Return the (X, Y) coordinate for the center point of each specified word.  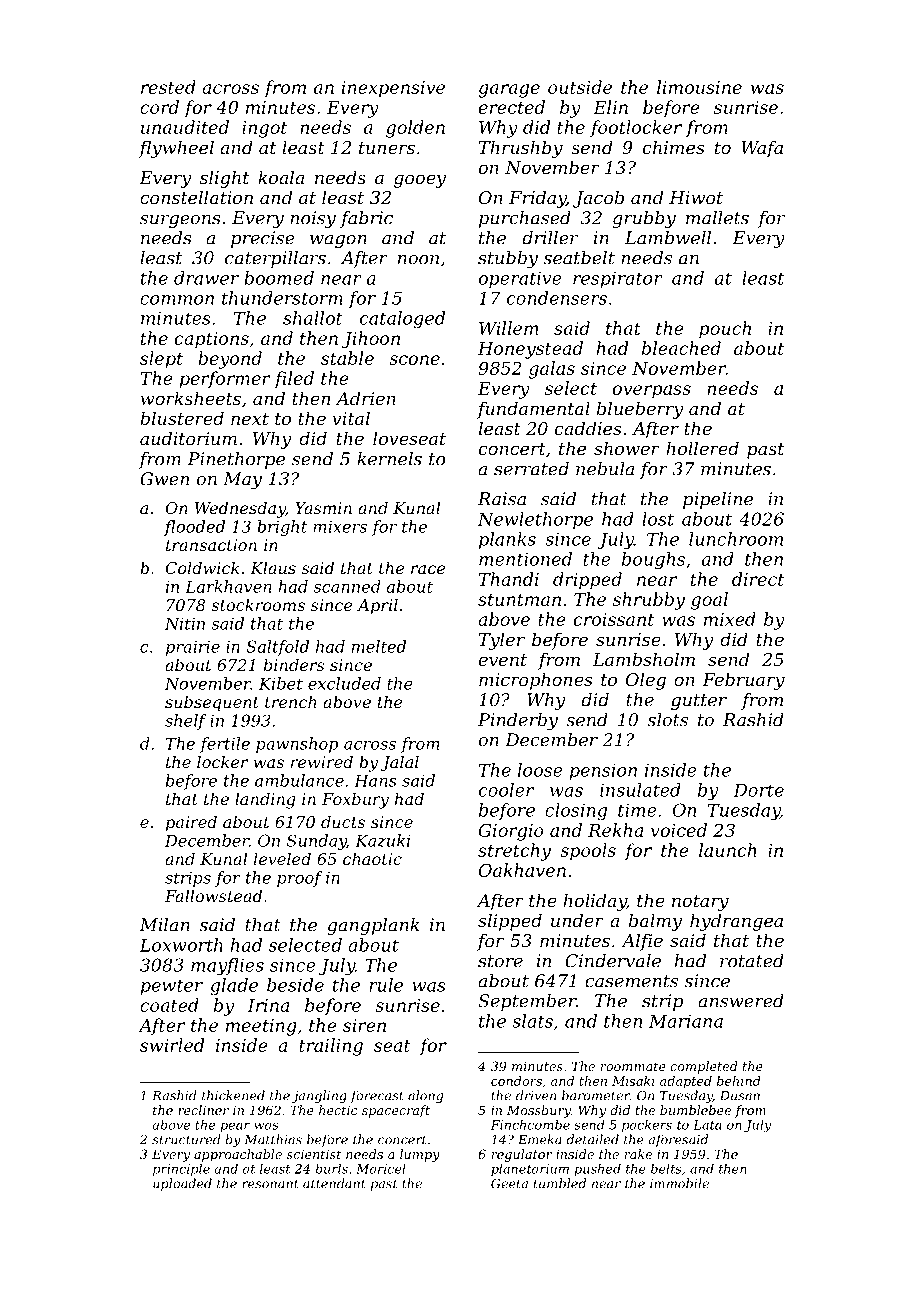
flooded (194, 528)
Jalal (399, 763)
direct (758, 579)
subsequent (212, 703)
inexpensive (393, 89)
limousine (699, 87)
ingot (264, 129)
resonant (270, 1184)
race (428, 569)
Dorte (759, 790)
